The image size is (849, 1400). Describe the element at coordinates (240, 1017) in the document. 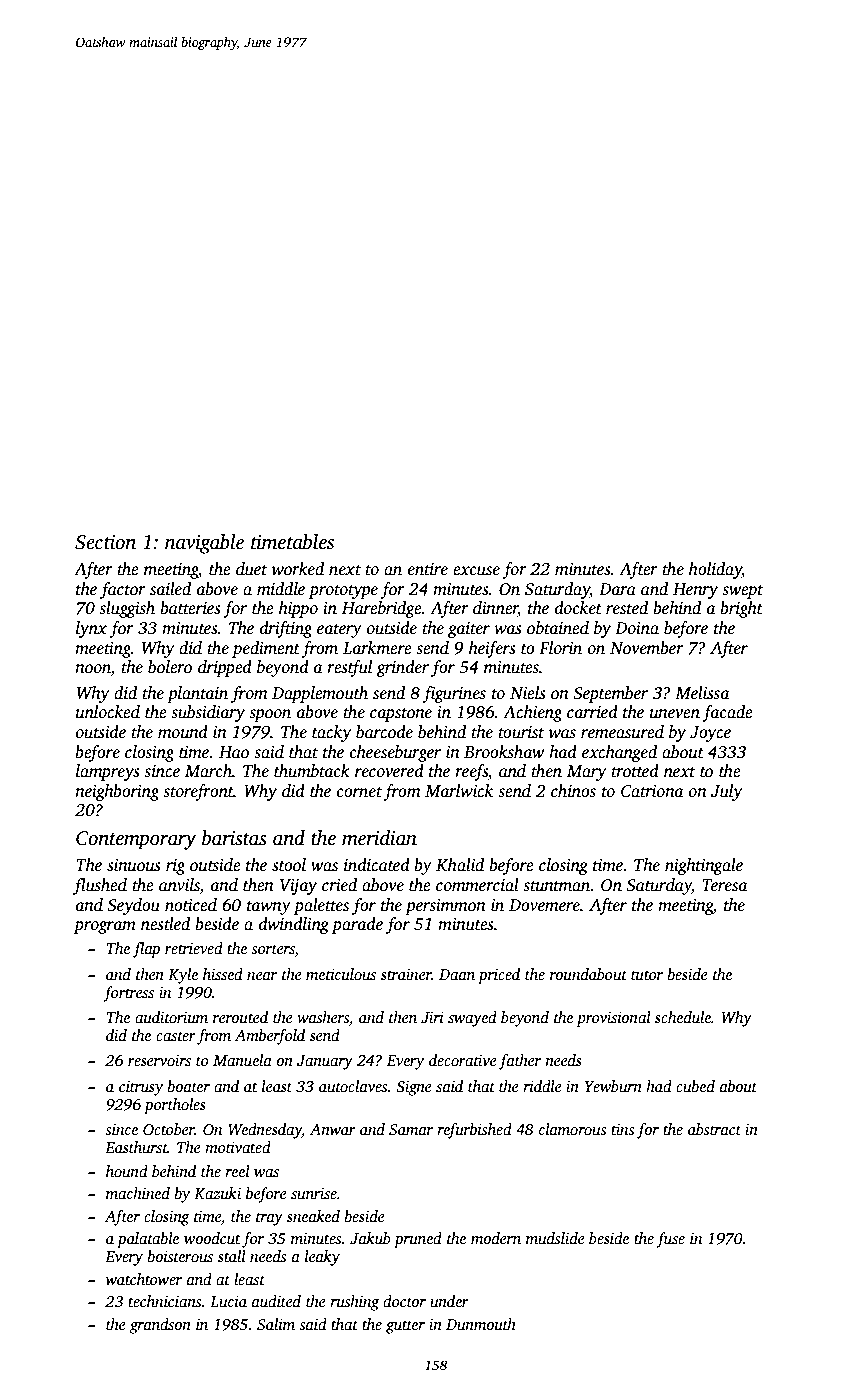

I see `rerouted` at that location.
